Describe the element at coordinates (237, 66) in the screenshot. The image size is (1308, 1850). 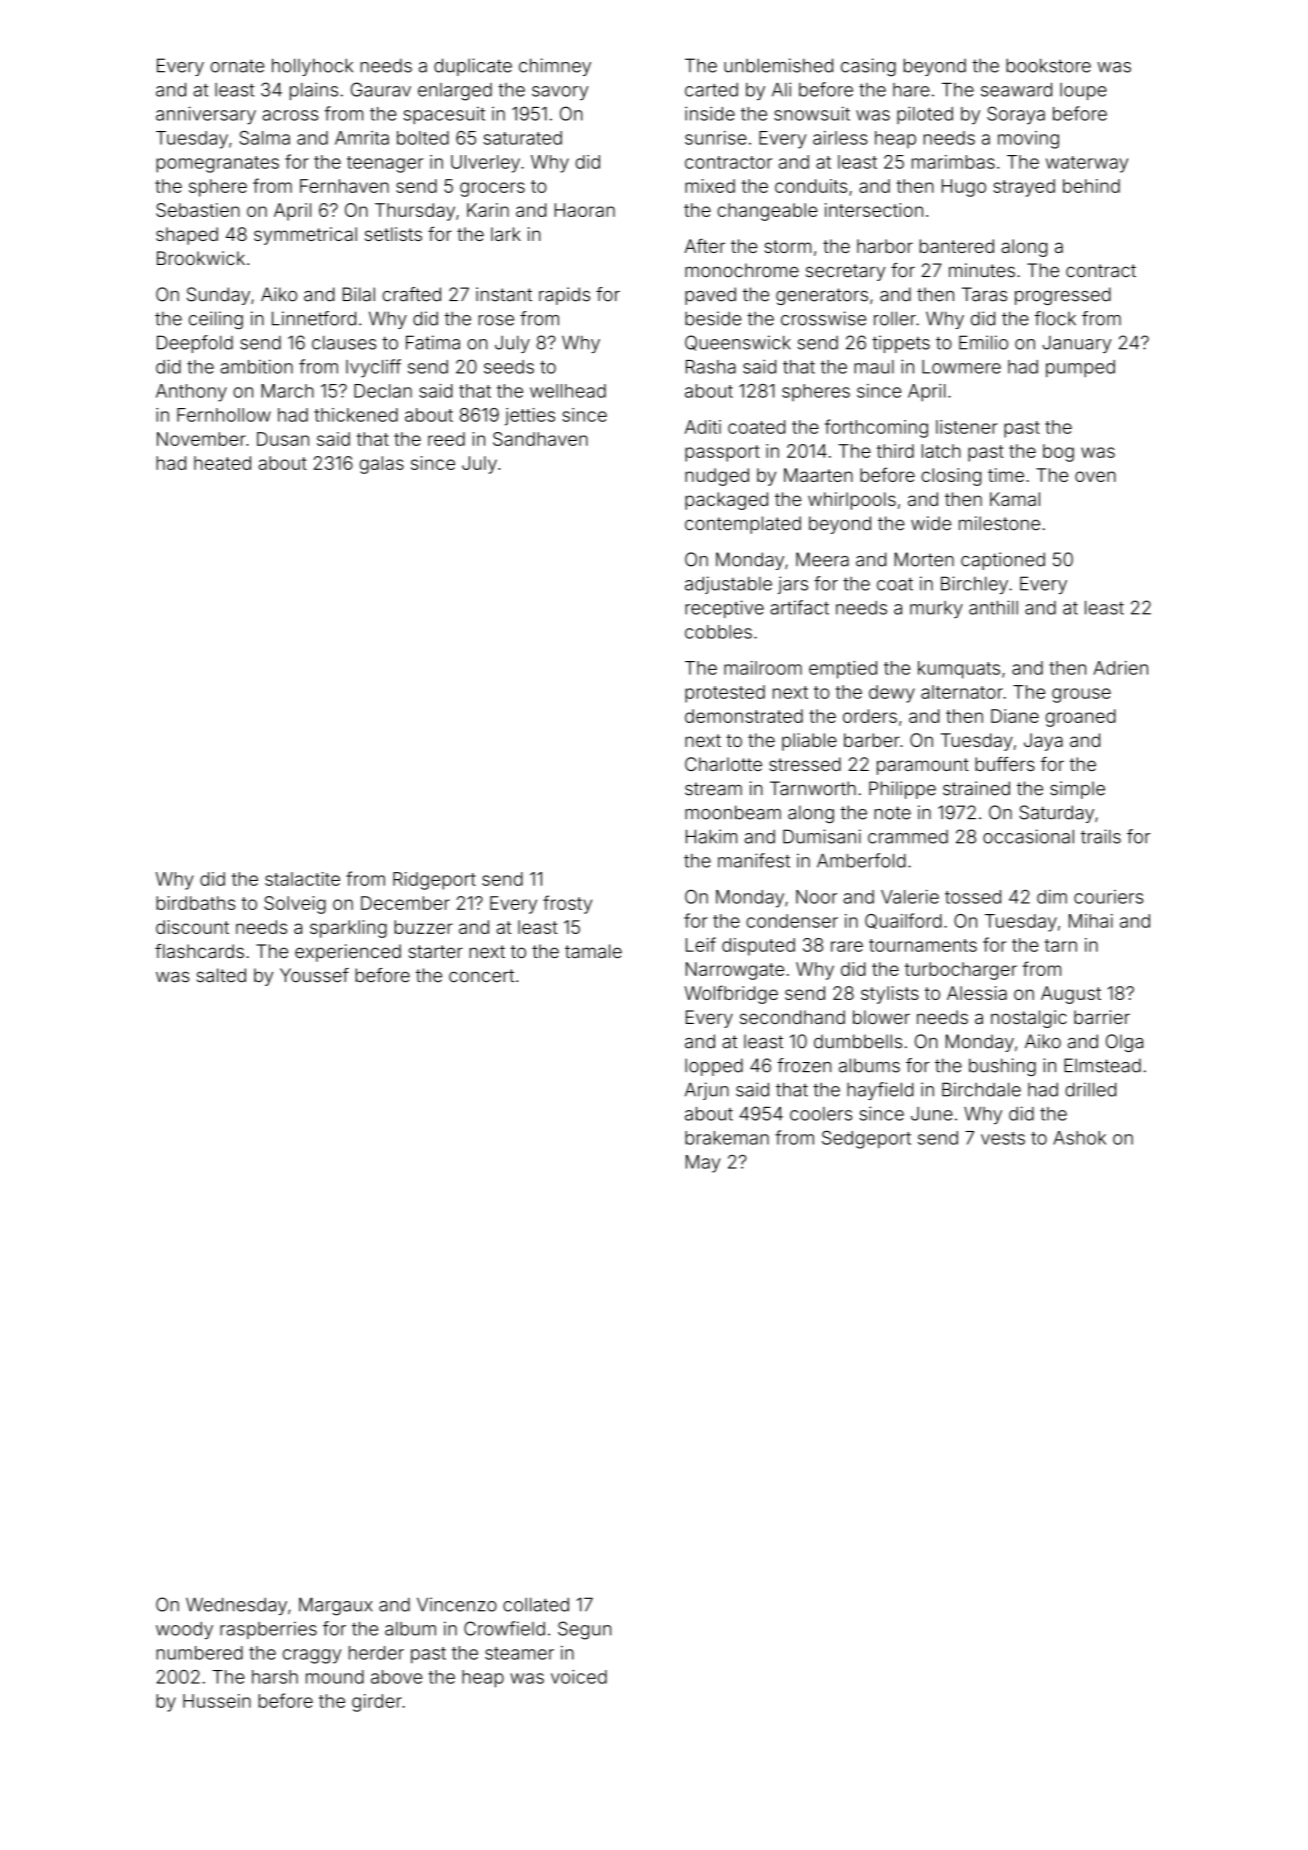
I see `ornate` at that location.
